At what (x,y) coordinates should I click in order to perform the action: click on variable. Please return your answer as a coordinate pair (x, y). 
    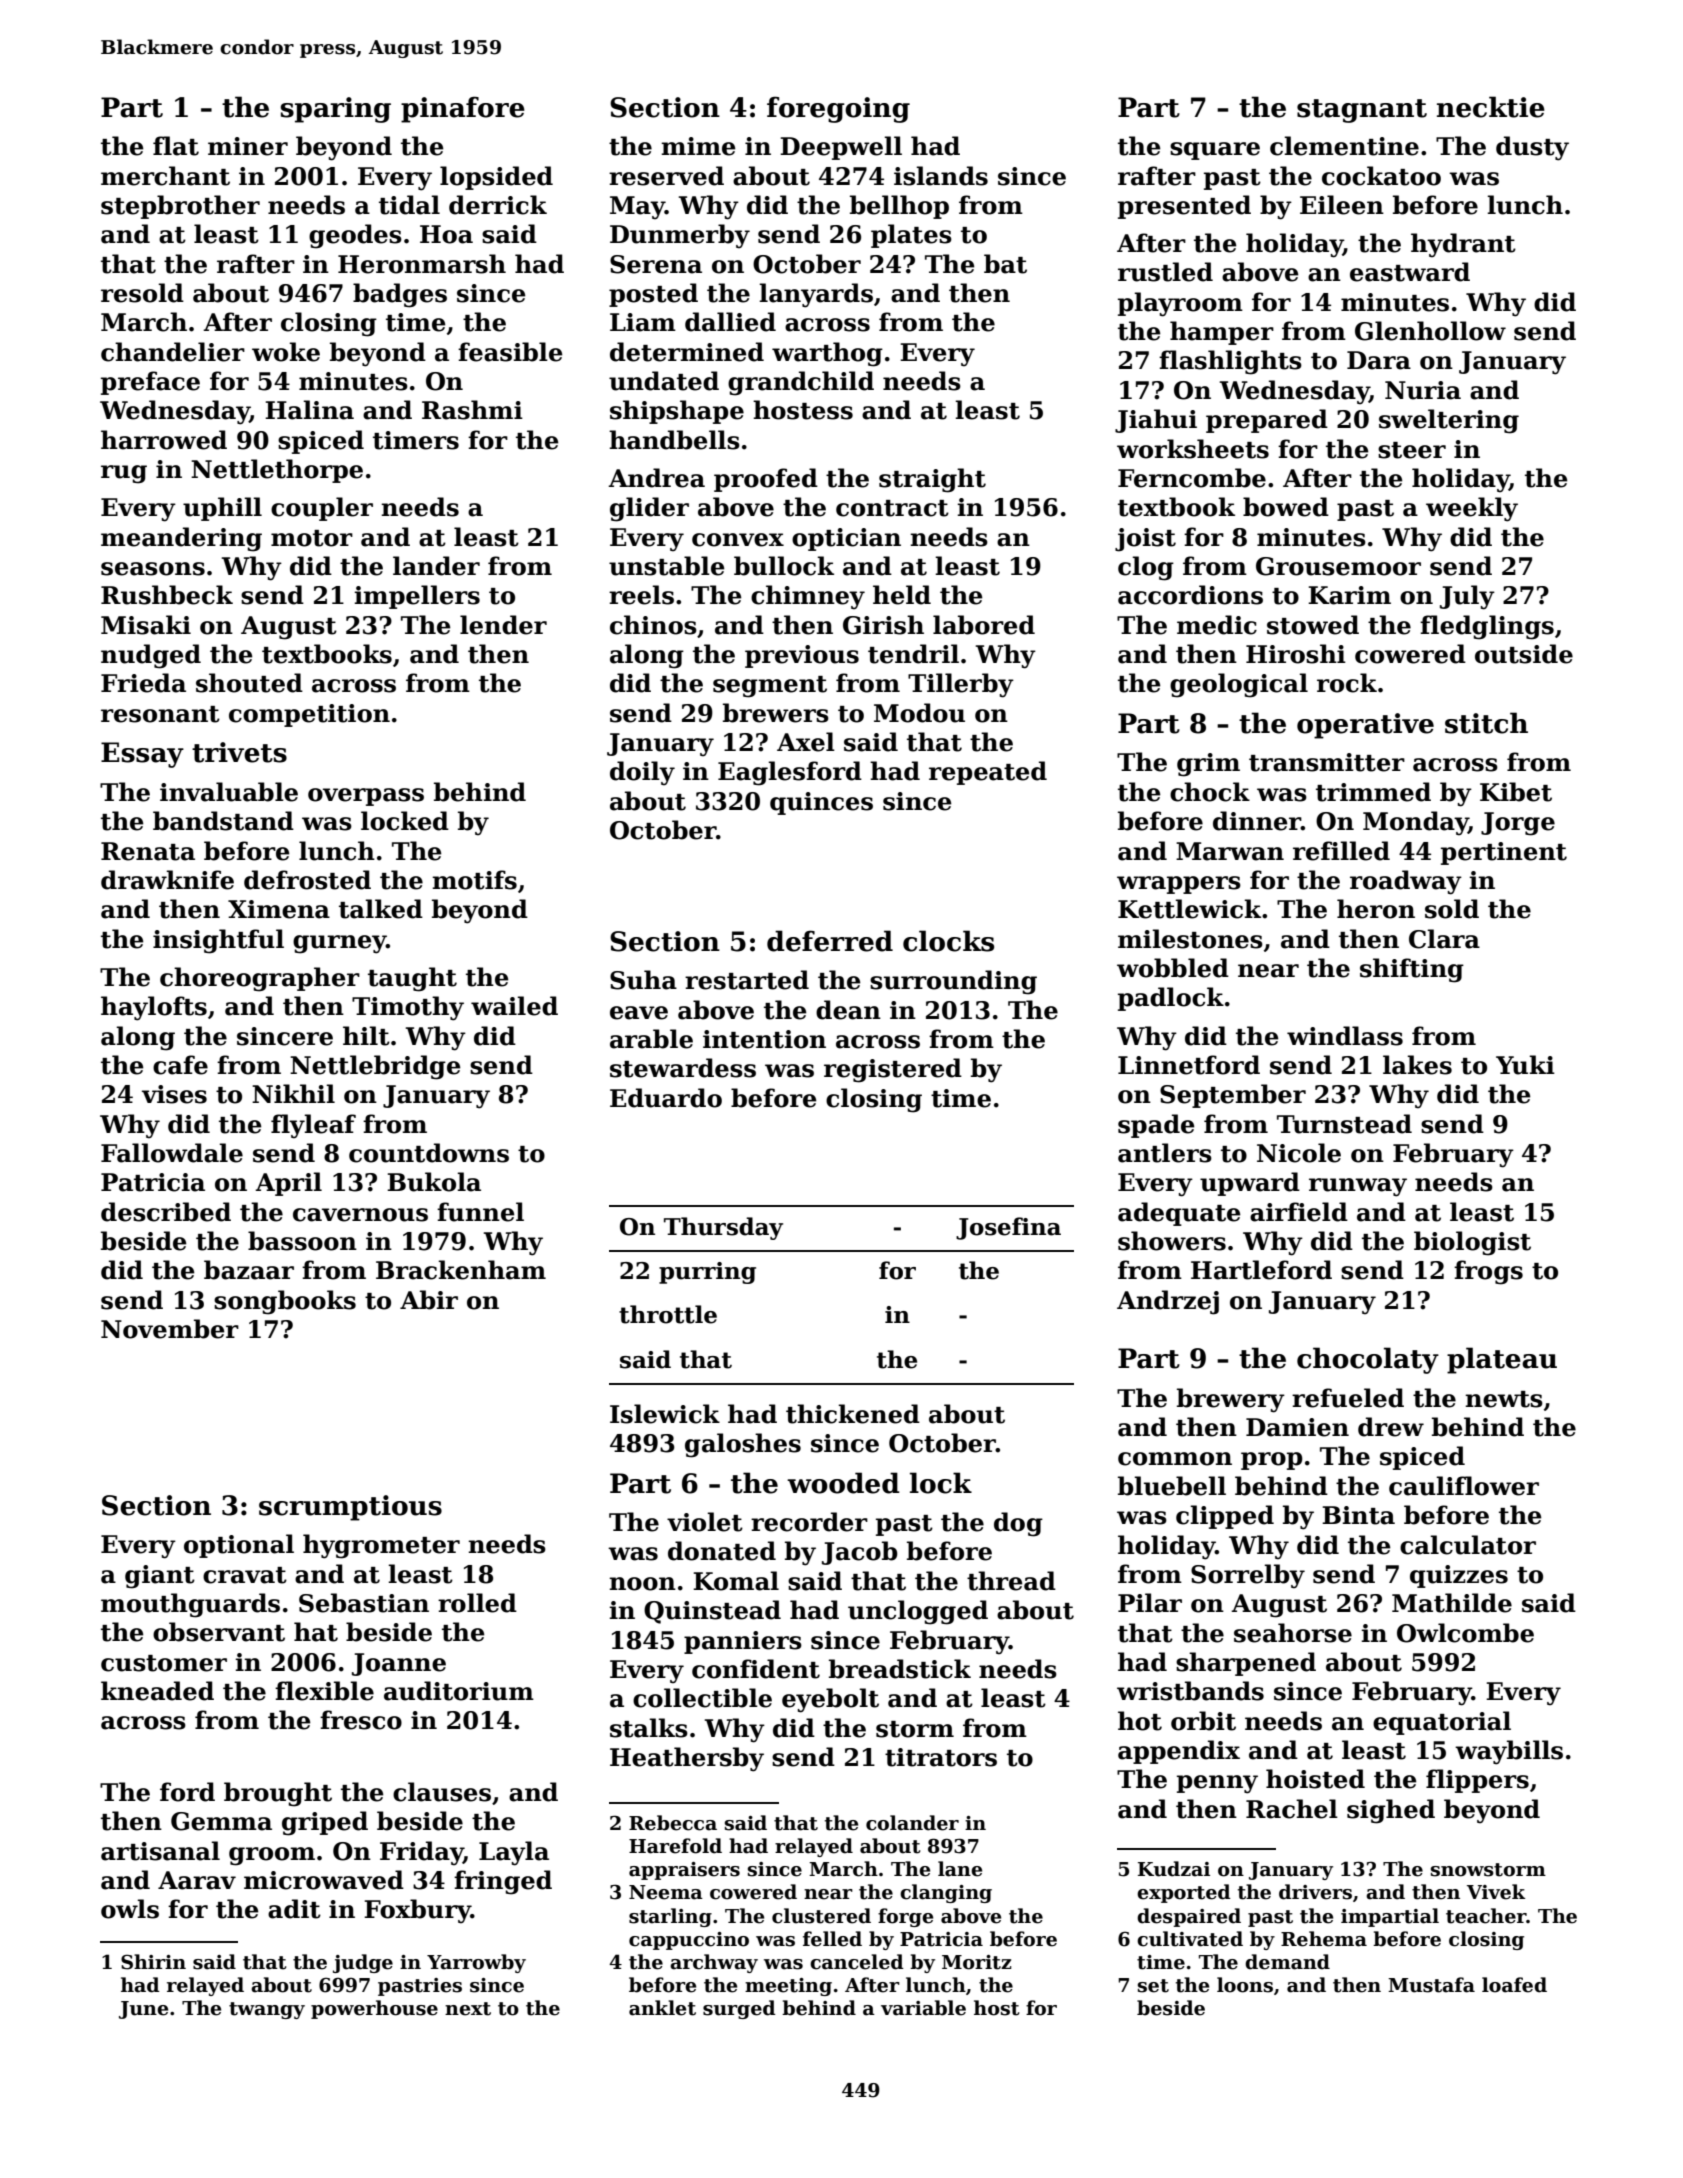
    Looking at the image, I should click on (923, 2008).
